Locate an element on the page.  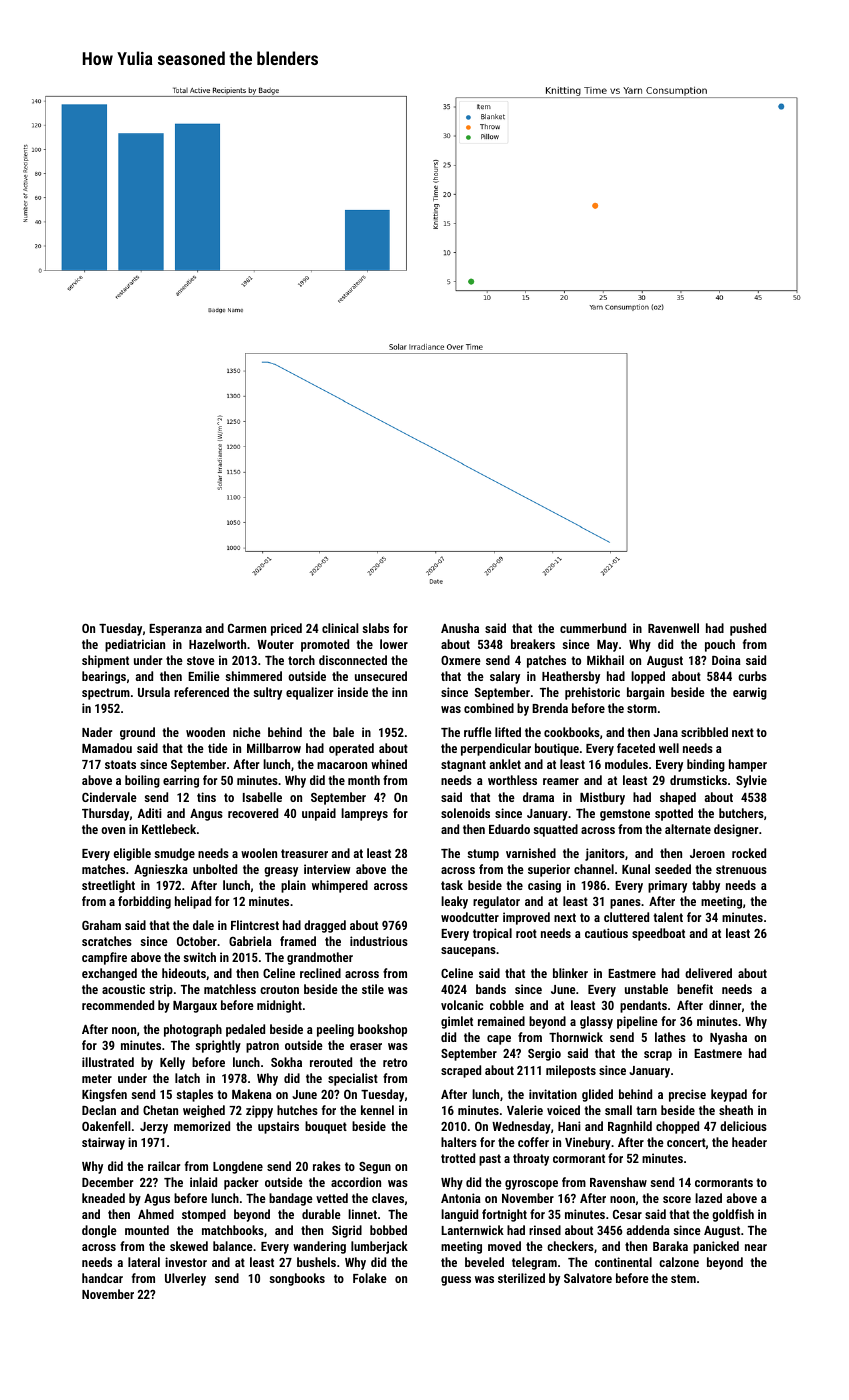
Flintcrest is located at coordinates (255, 925).
